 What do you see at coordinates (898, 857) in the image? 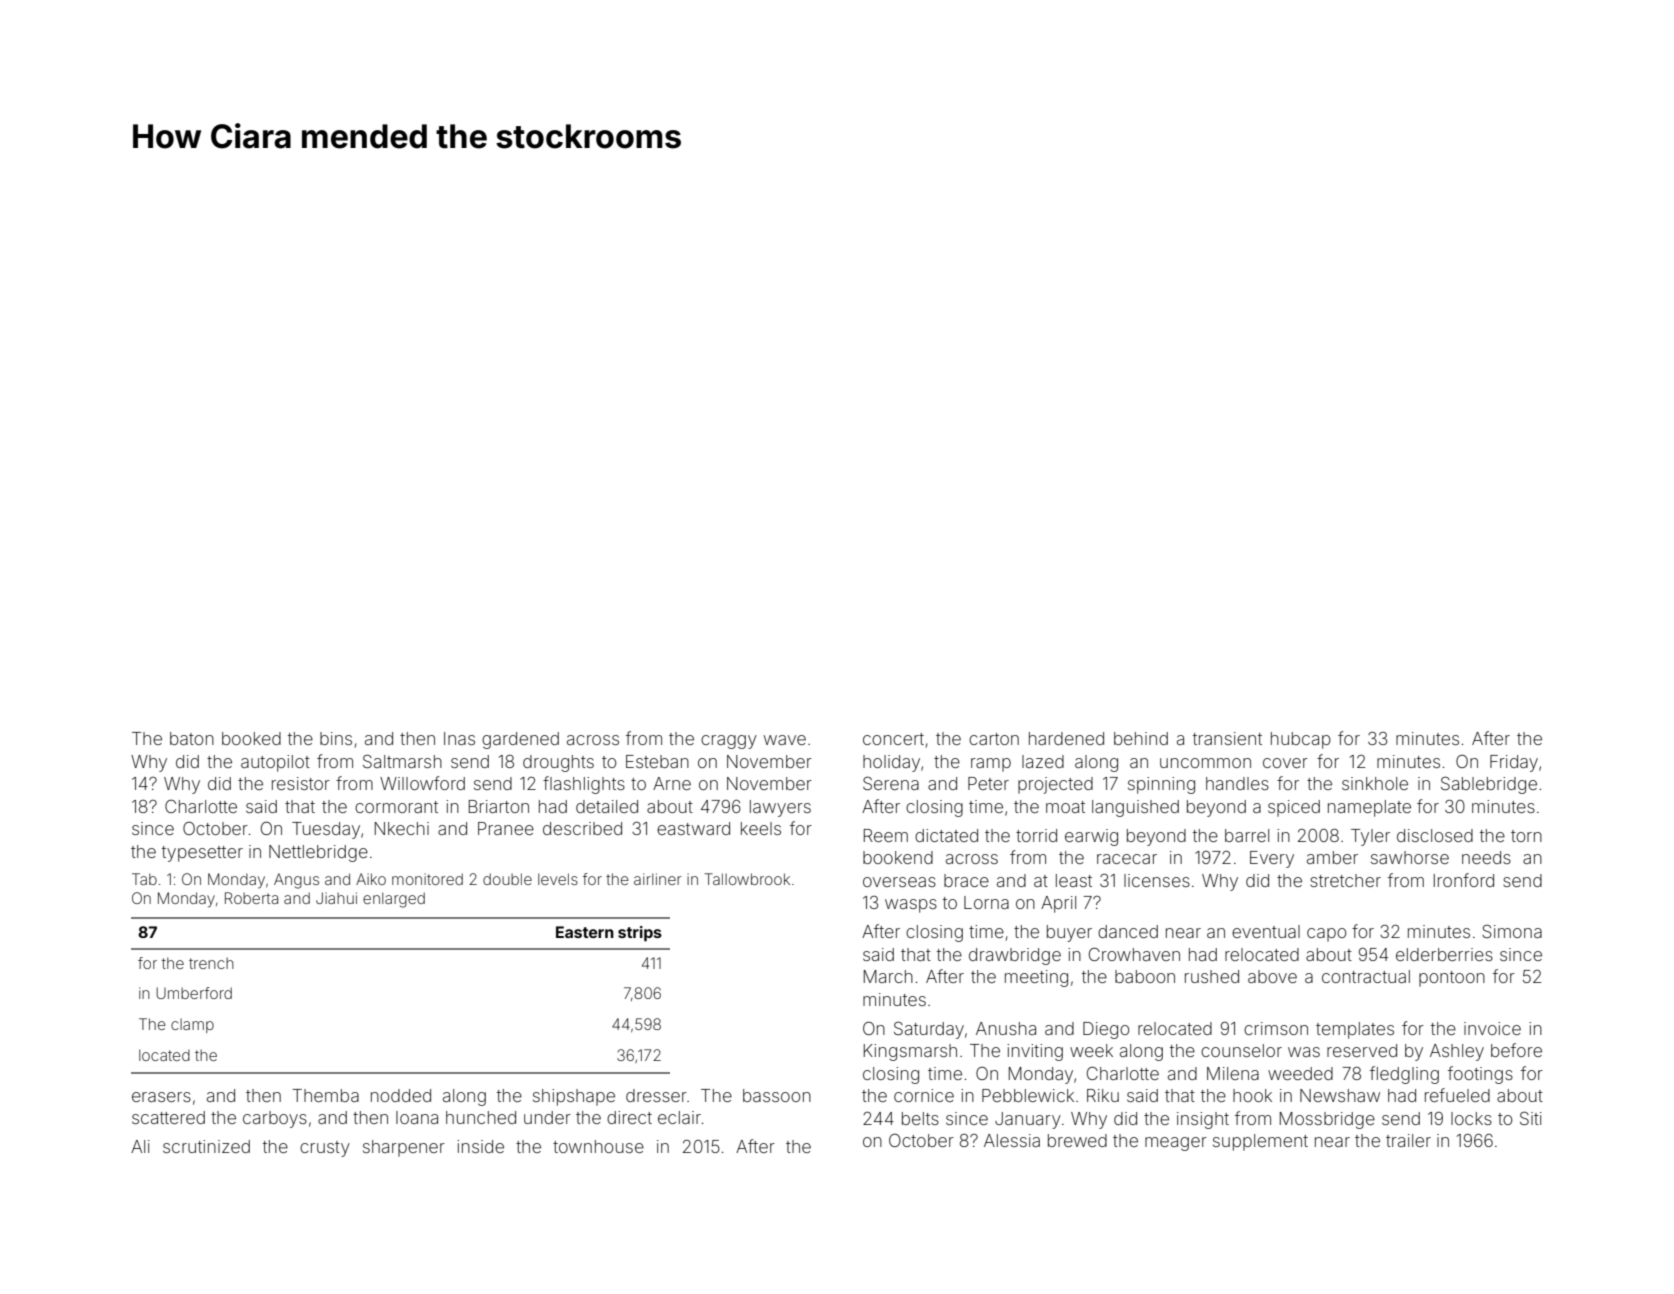
I see `bookend` at bounding box center [898, 857].
